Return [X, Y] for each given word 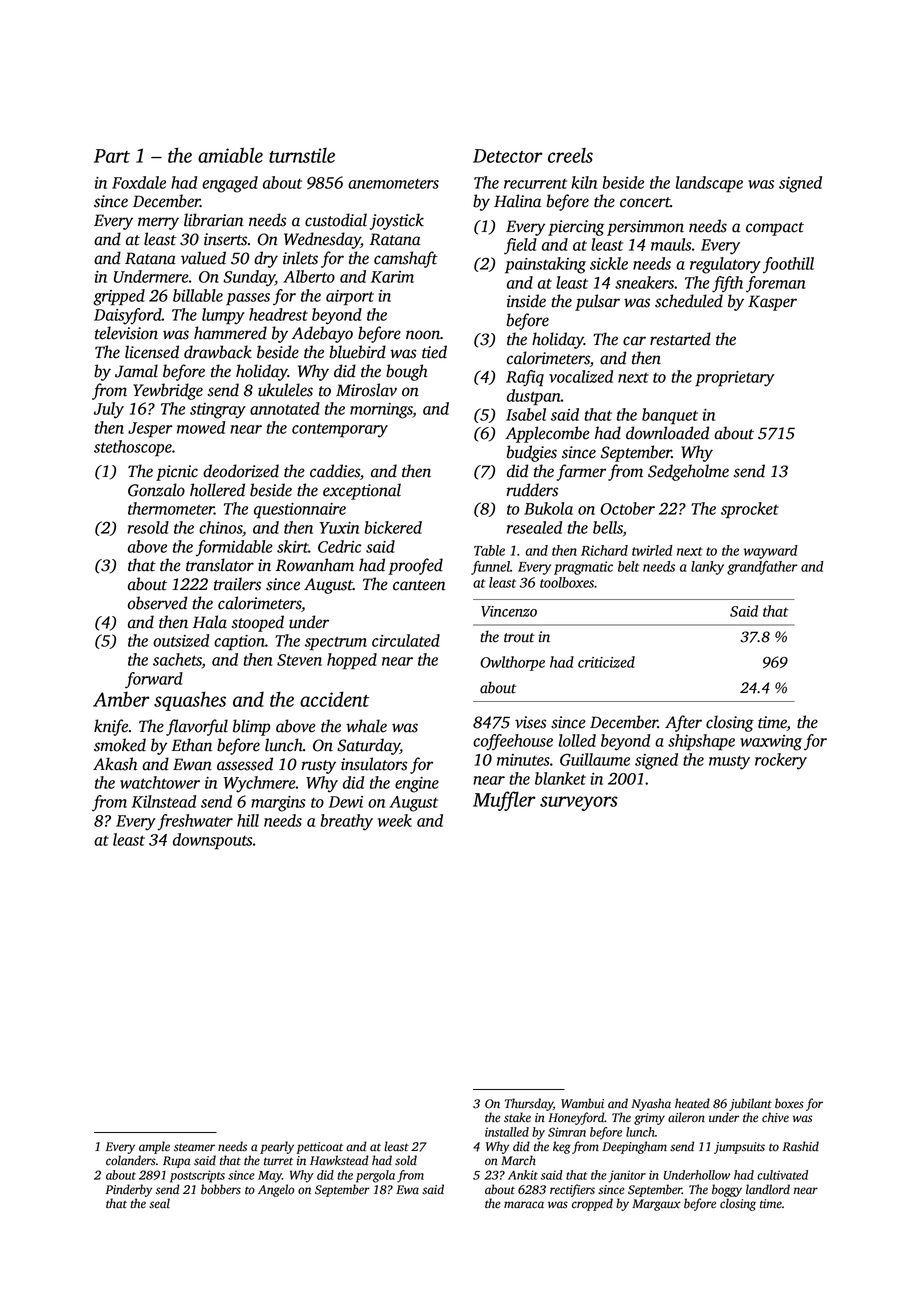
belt [628, 566]
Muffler [504, 801]
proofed [415, 566]
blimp [251, 727]
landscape [709, 184]
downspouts [213, 841]
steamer [194, 1148]
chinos [220, 527]
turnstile [302, 155]
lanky [707, 568]
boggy [727, 1190]
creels [570, 155]
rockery [781, 761]
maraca [524, 1205]
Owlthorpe [512, 663]
